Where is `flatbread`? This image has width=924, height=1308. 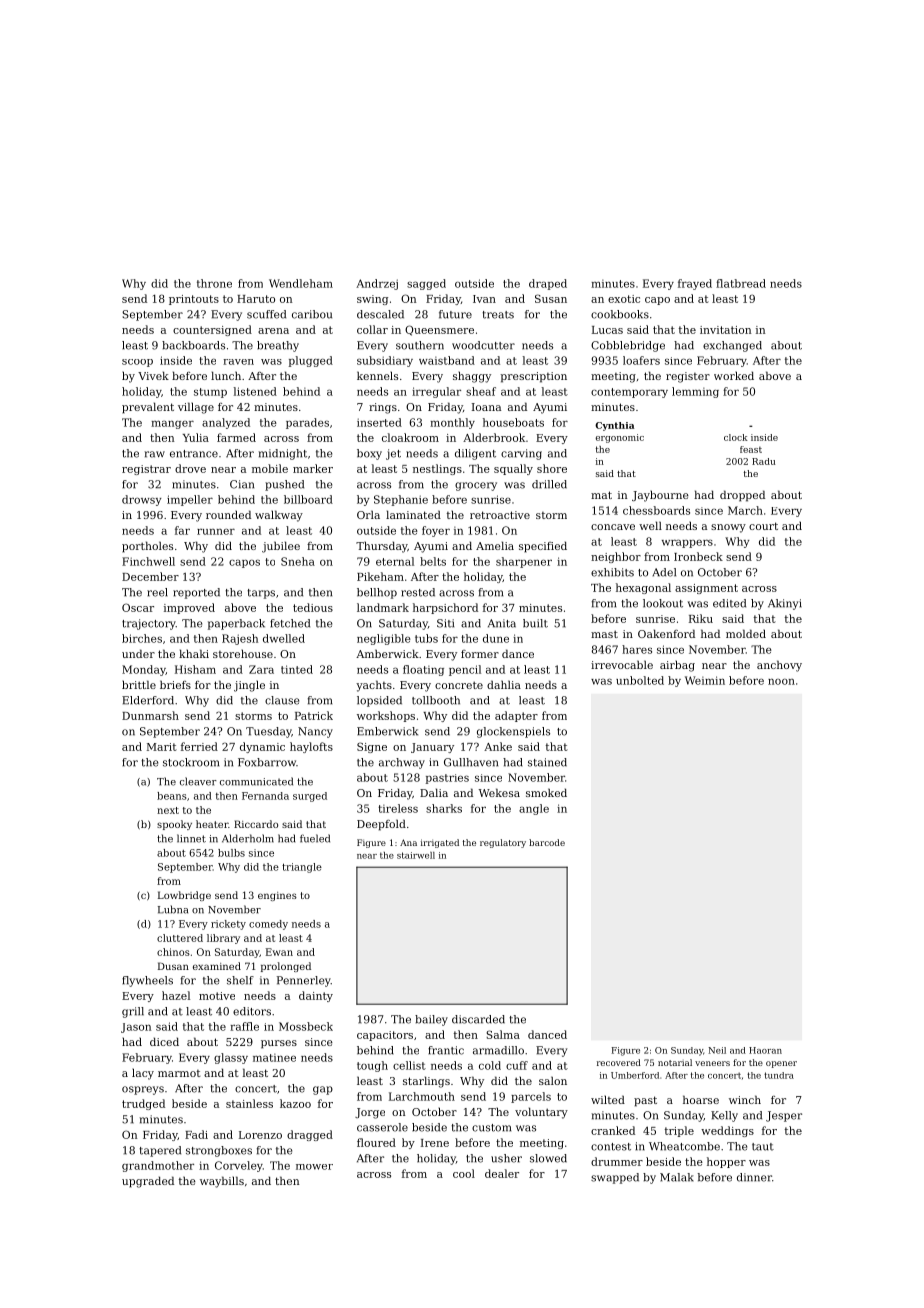
flatbread is located at coordinates (741, 283).
